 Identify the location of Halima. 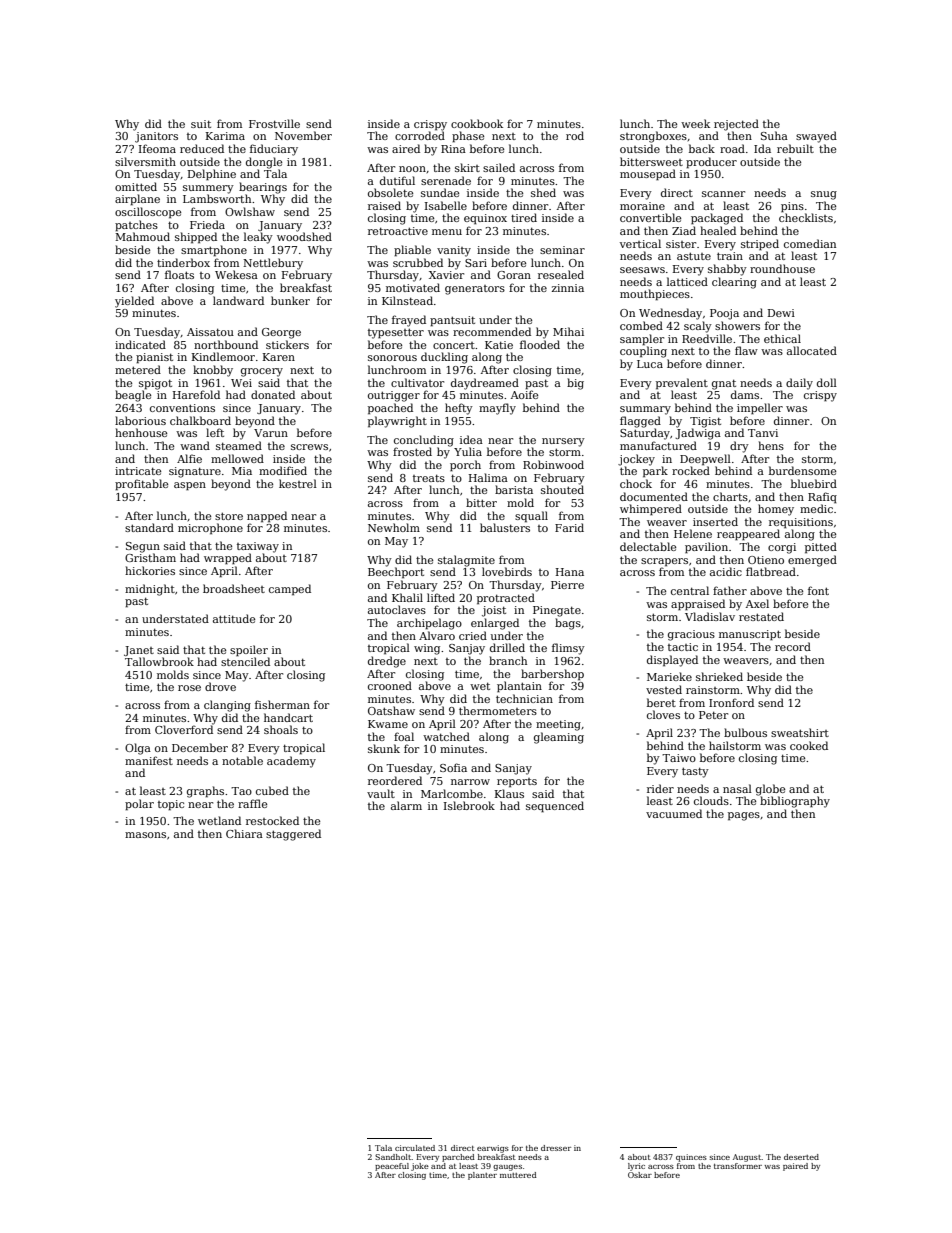
(488, 477).
